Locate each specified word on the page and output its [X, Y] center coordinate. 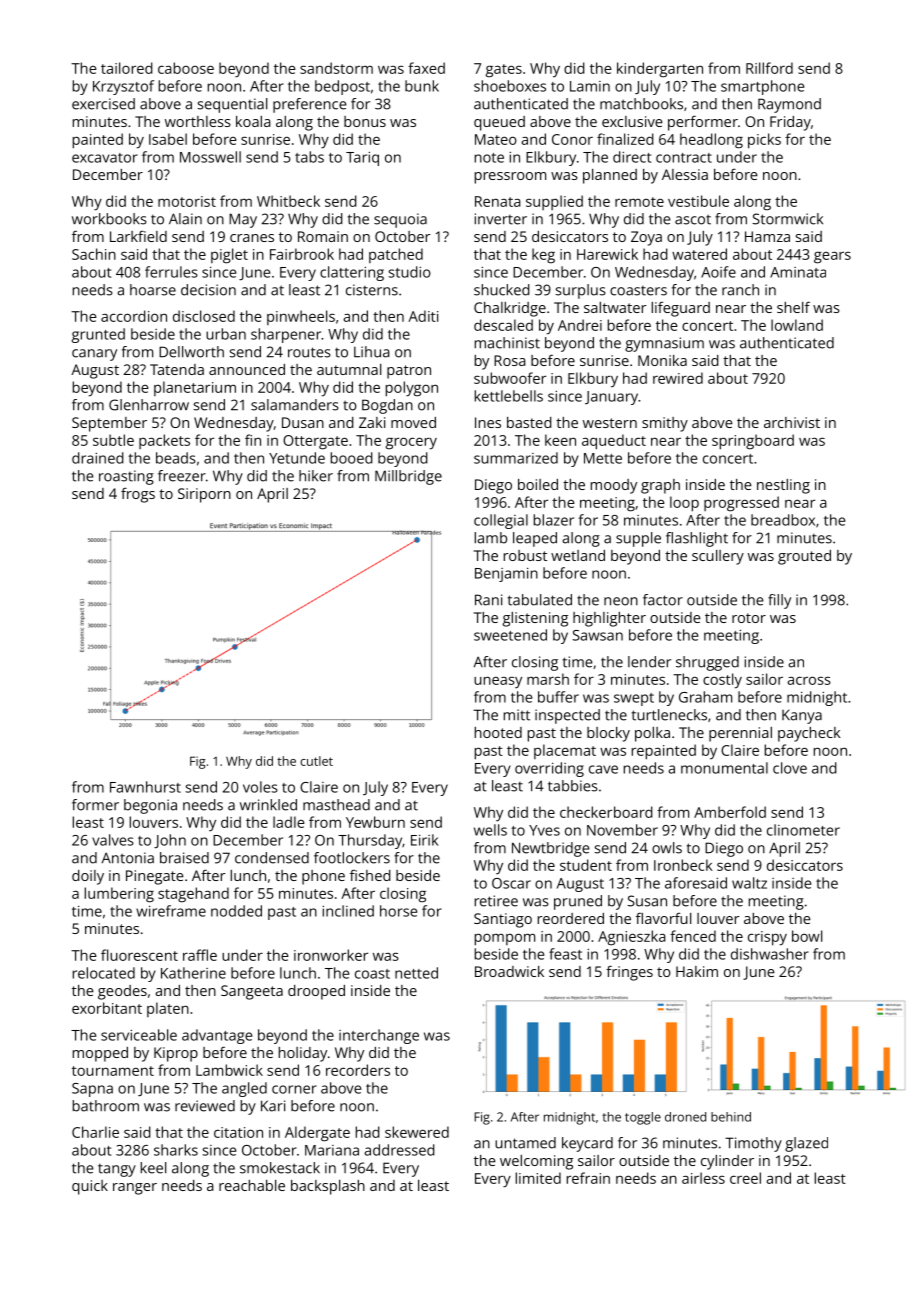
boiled [538, 484]
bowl [807, 936]
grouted [804, 557]
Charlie [95, 1132]
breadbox [783, 520]
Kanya [802, 717]
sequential [232, 105]
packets [164, 441]
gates [504, 70]
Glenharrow [149, 405]
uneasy [498, 682]
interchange [379, 1036]
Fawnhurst [145, 787]
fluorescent [139, 955]
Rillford [769, 68]
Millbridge [408, 477]
